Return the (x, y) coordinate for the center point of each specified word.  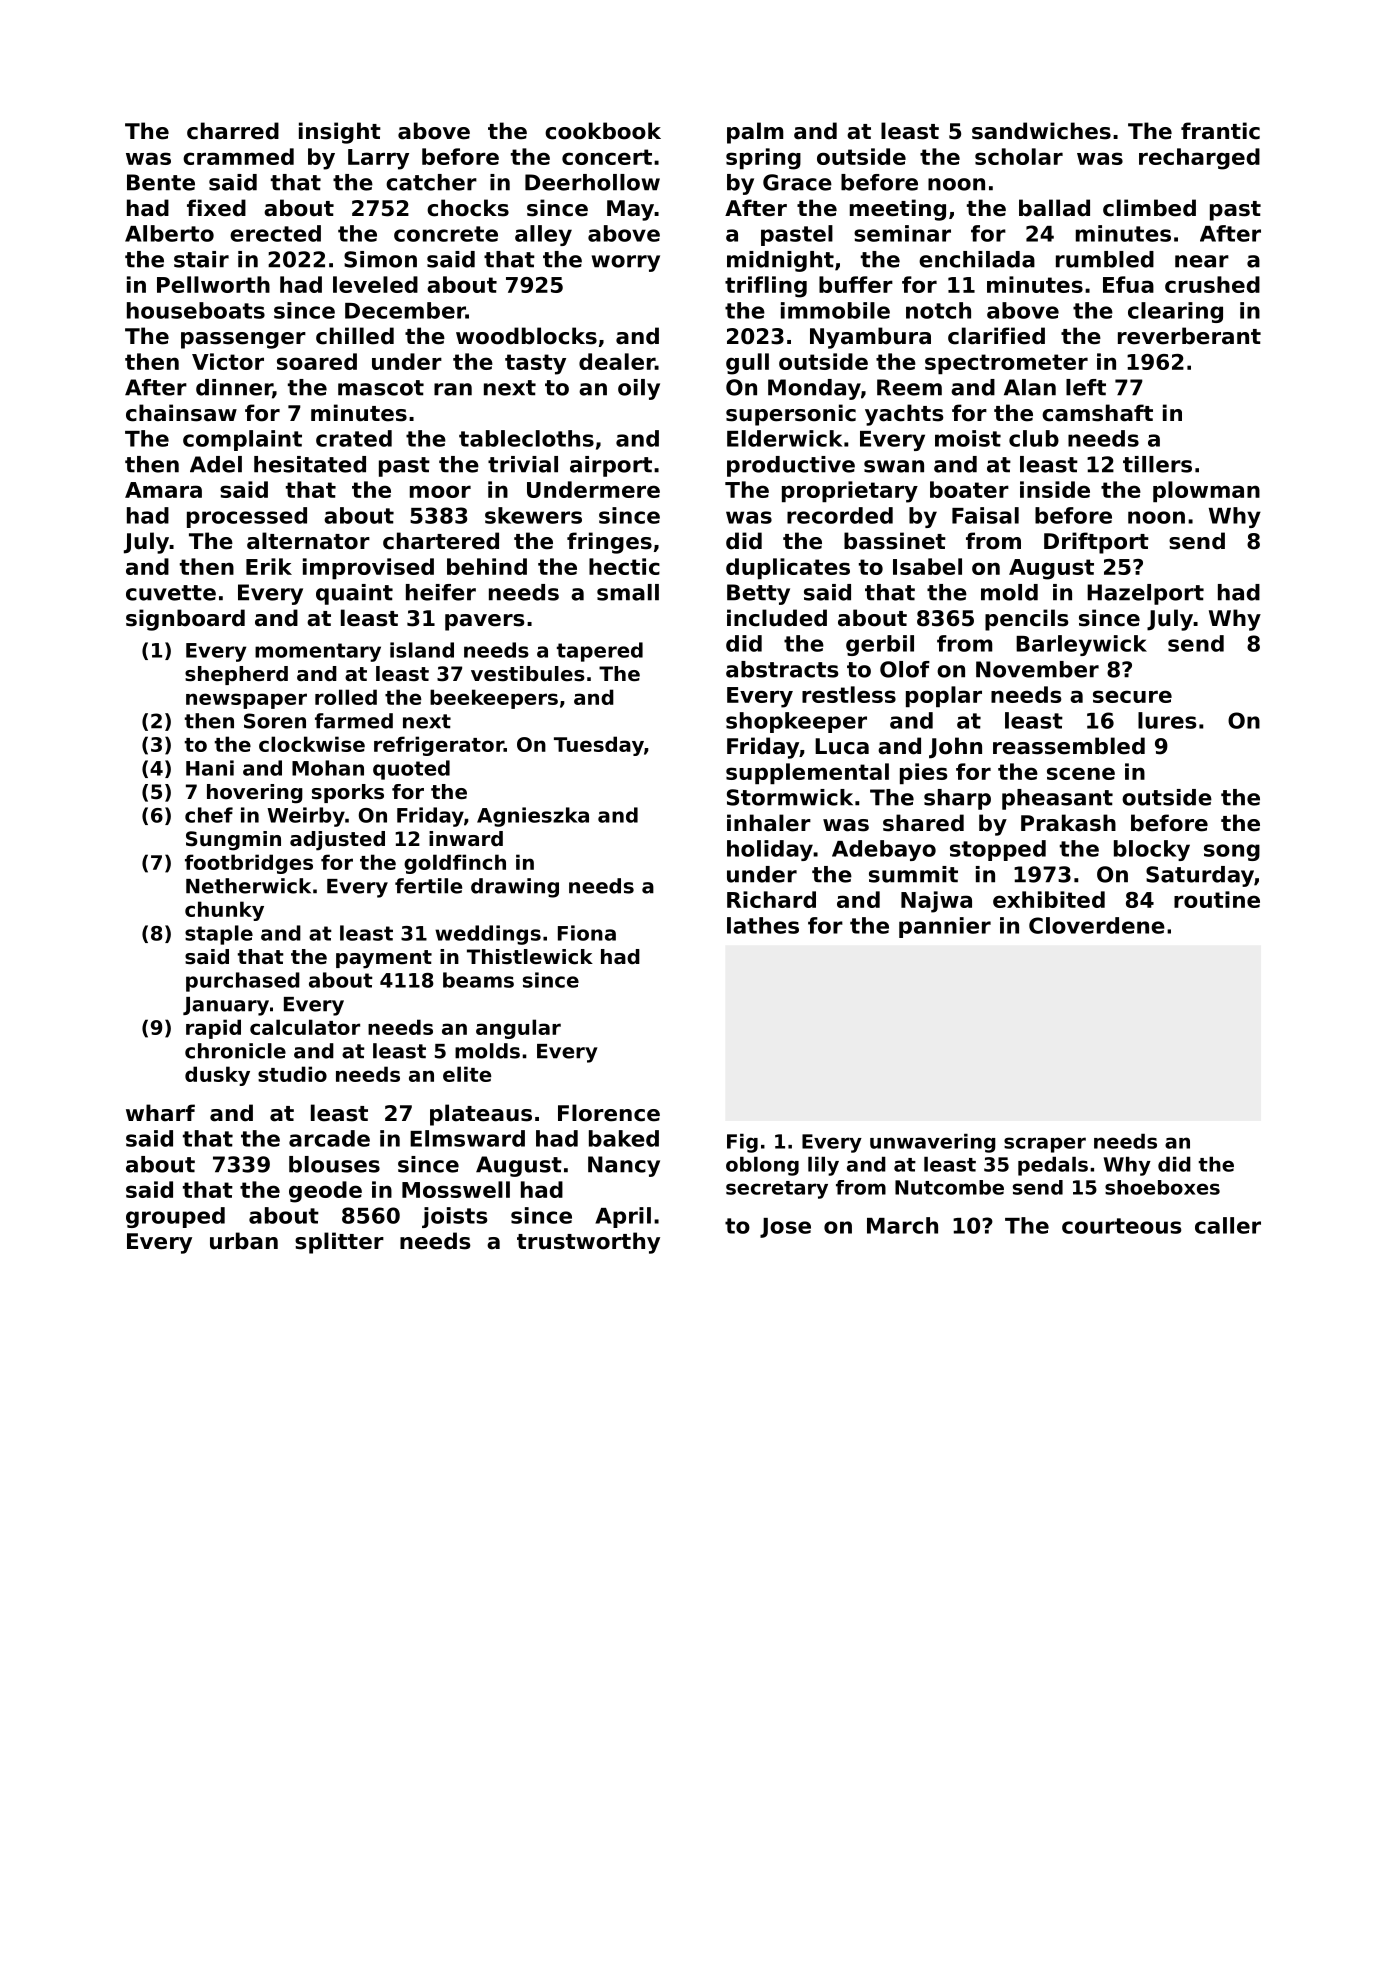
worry (626, 263)
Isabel (927, 566)
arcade (329, 1138)
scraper (1045, 1145)
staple (219, 935)
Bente (161, 182)
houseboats (196, 310)
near (1202, 261)
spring (763, 159)
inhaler (769, 823)
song (1232, 852)
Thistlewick (530, 957)
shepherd (236, 675)
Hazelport (1145, 594)
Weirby (306, 817)
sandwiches (1041, 131)
